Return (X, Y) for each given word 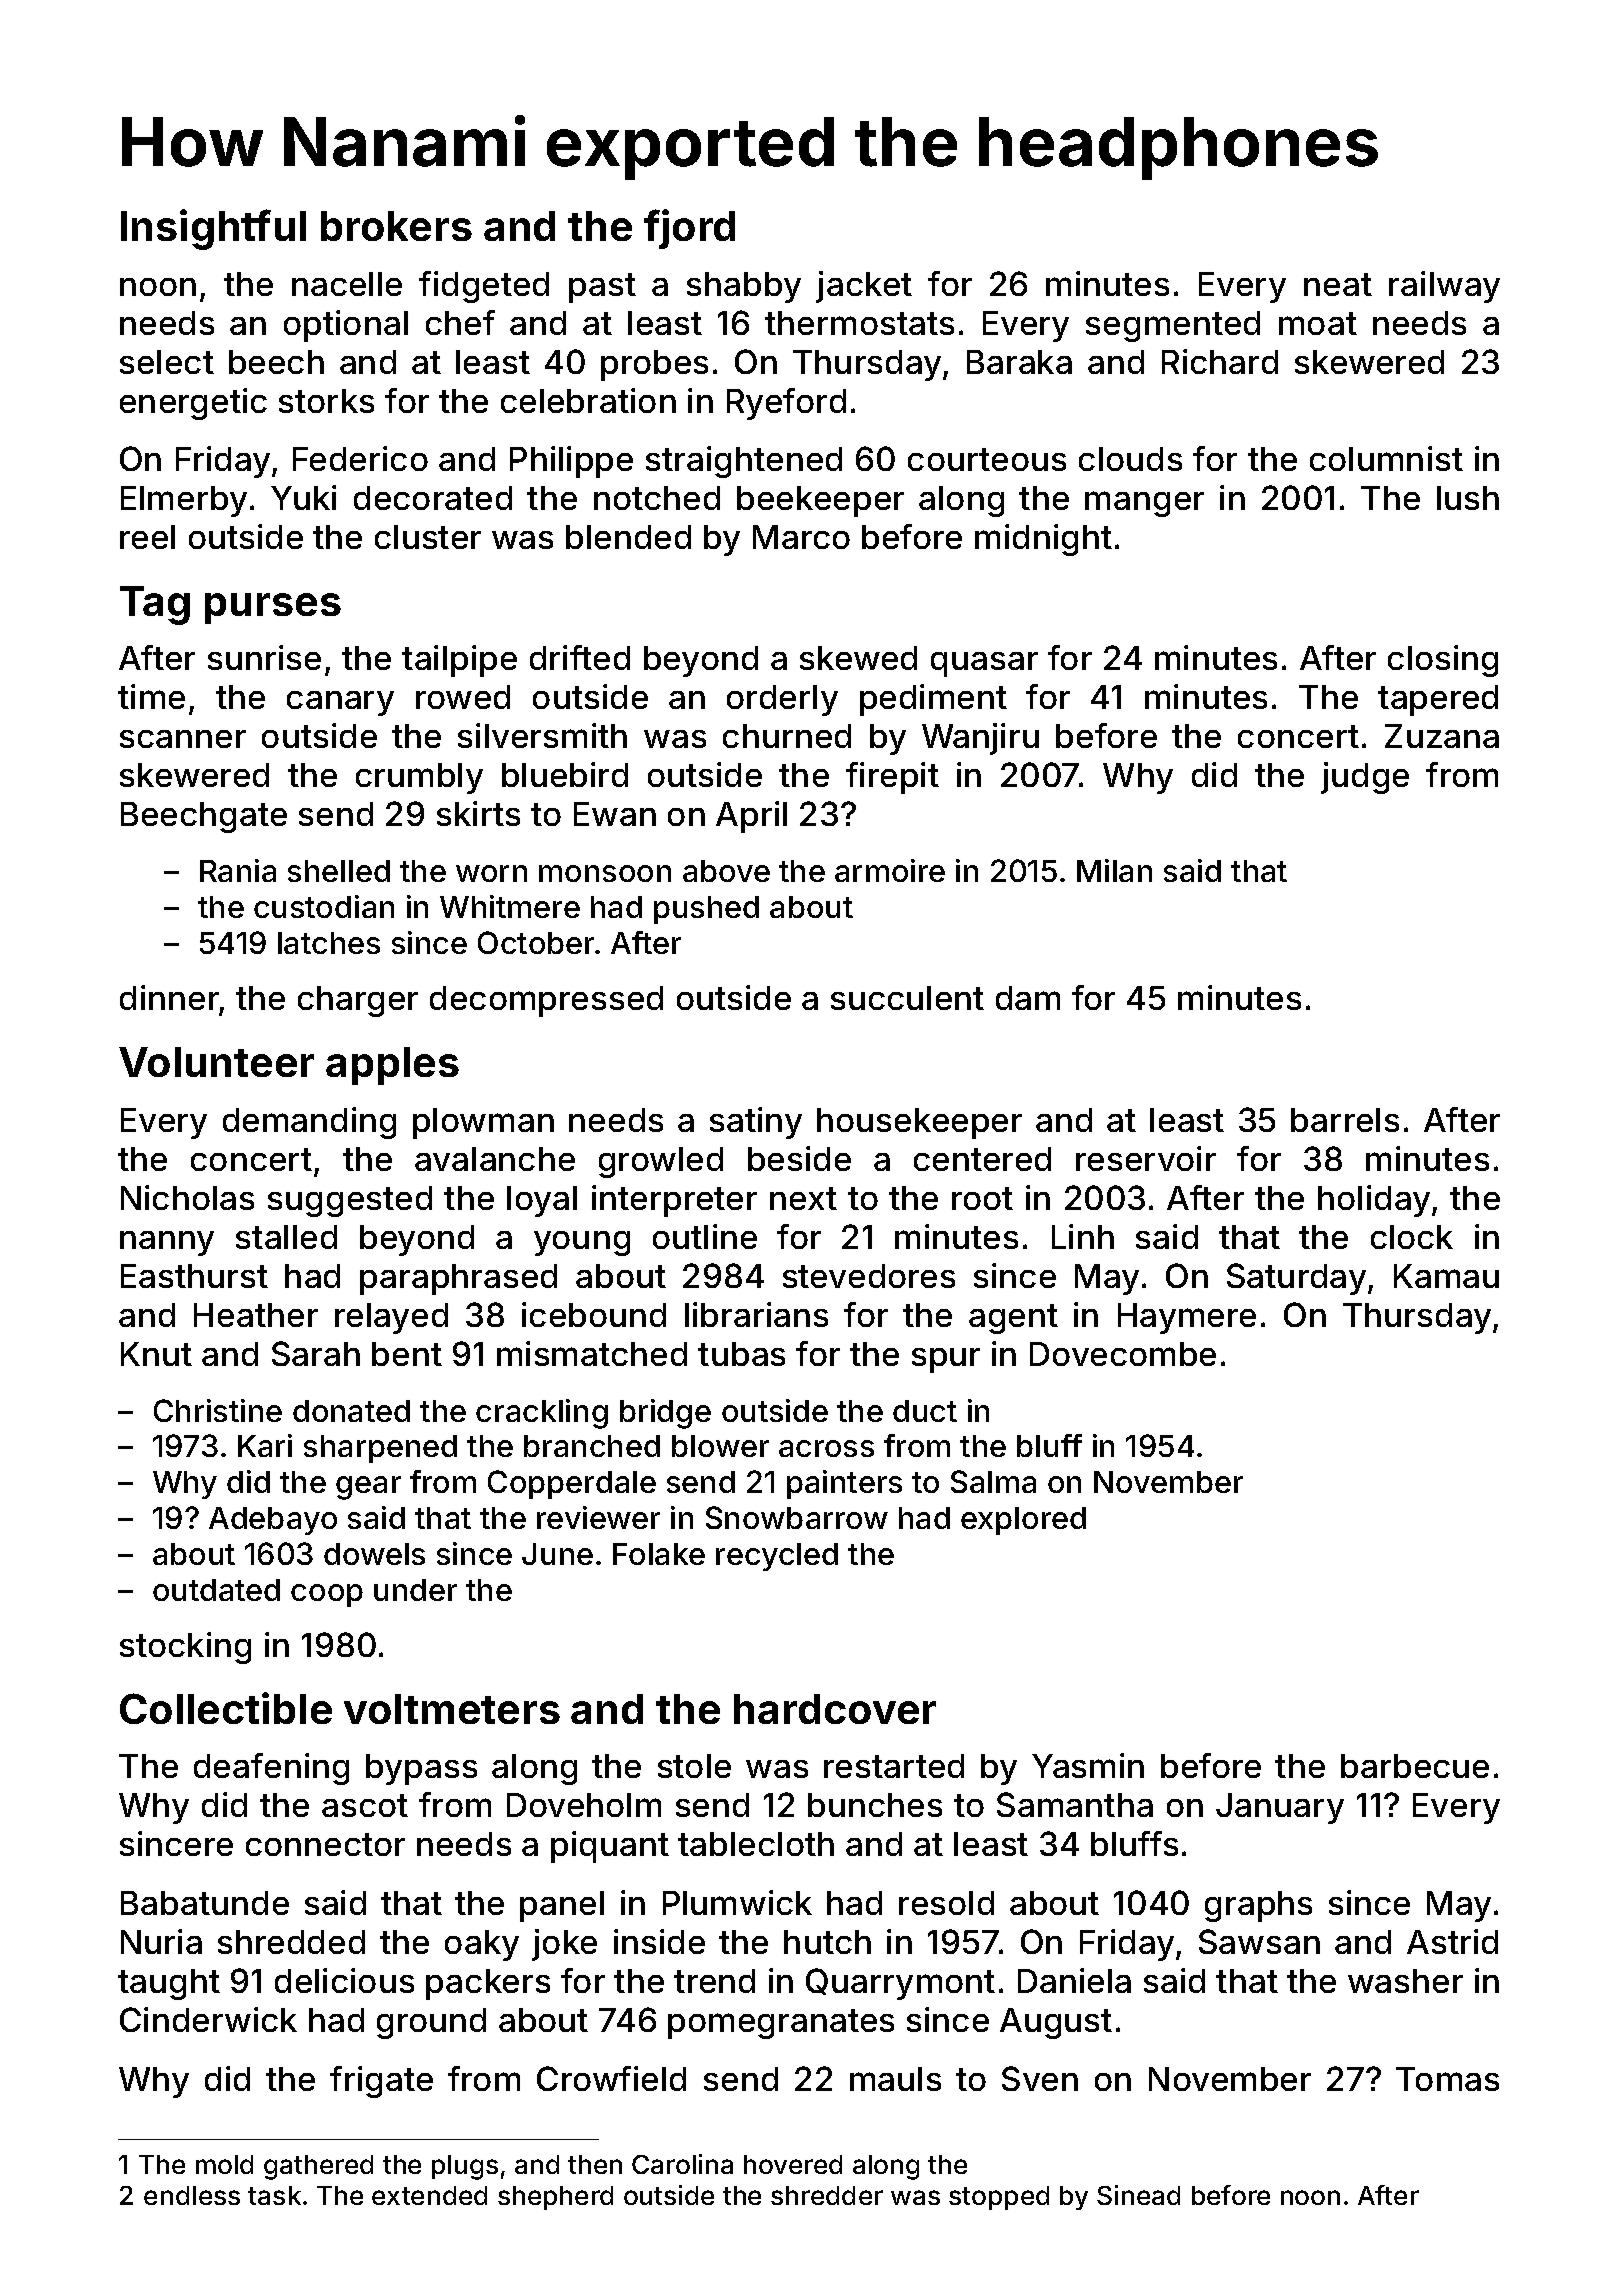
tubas (741, 1354)
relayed (391, 1318)
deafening (271, 1769)
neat (1338, 284)
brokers (396, 226)
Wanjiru (980, 739)
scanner (183, 739)
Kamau (1446, 1276)
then (595, 2164)
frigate (381, 2082)
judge (1365, 778)
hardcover (835, 1709)
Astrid (1452, 1941)
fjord (689, 229)
